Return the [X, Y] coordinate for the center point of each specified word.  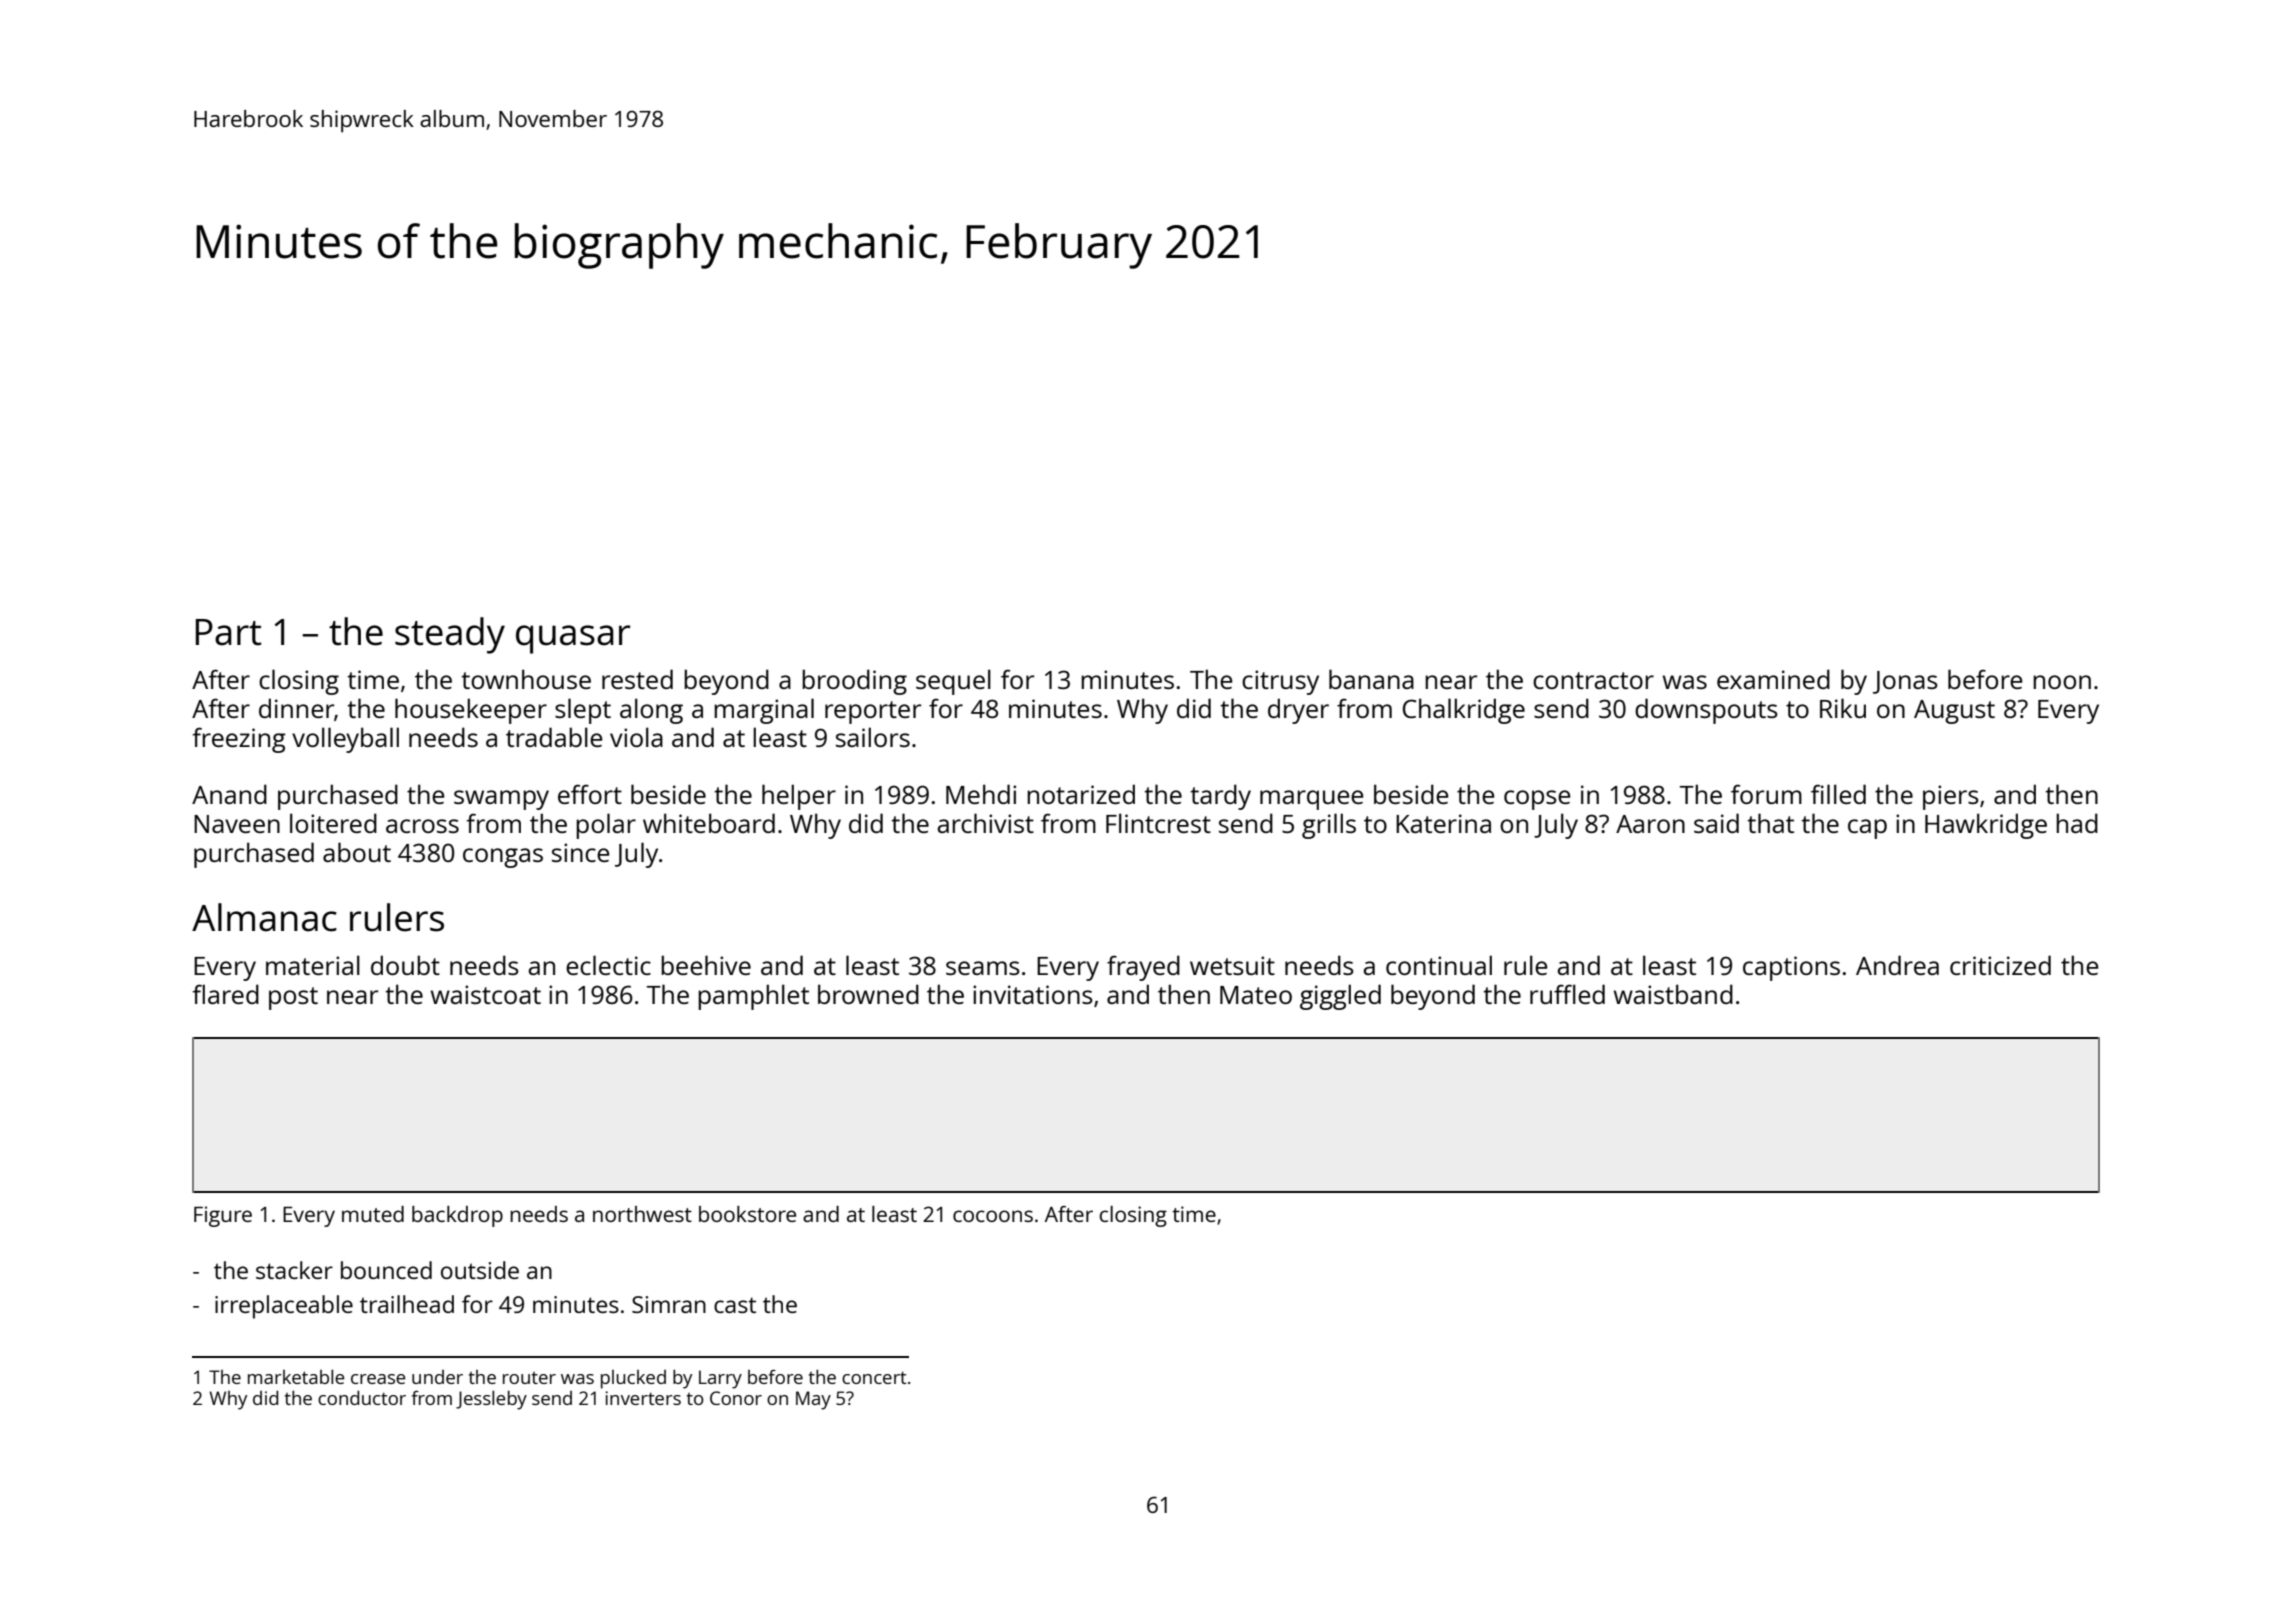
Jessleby [491, 1400]
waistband [1673, 994]
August [1954, 712]
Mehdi [981, 794]
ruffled [1567, 994]
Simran [669, 1304]
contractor [1593, 680]
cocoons [993, 1216]
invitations [1033, 994]
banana [1371, 679]
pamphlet [753, 997]
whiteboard [709, 823]
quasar [573, 639]
